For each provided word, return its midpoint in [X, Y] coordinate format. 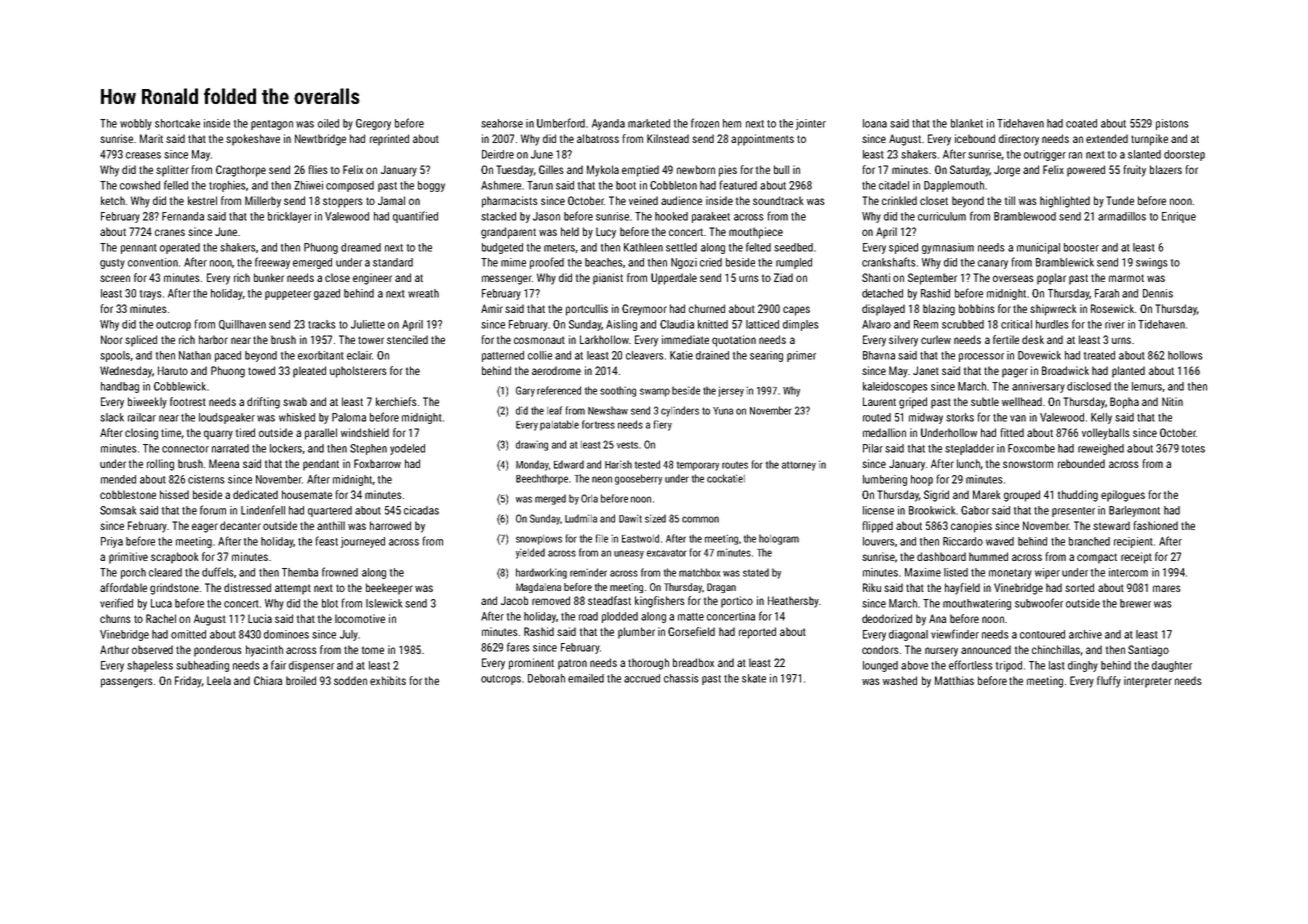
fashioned [1155, 525]
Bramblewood [1025, 216]
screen [115, 278]
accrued [642, 678]
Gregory [373, 124]
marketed [649, 123]
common [700, 519]
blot [330, 603]
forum [213, 510]
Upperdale [674, 279]
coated [1081, 123]
